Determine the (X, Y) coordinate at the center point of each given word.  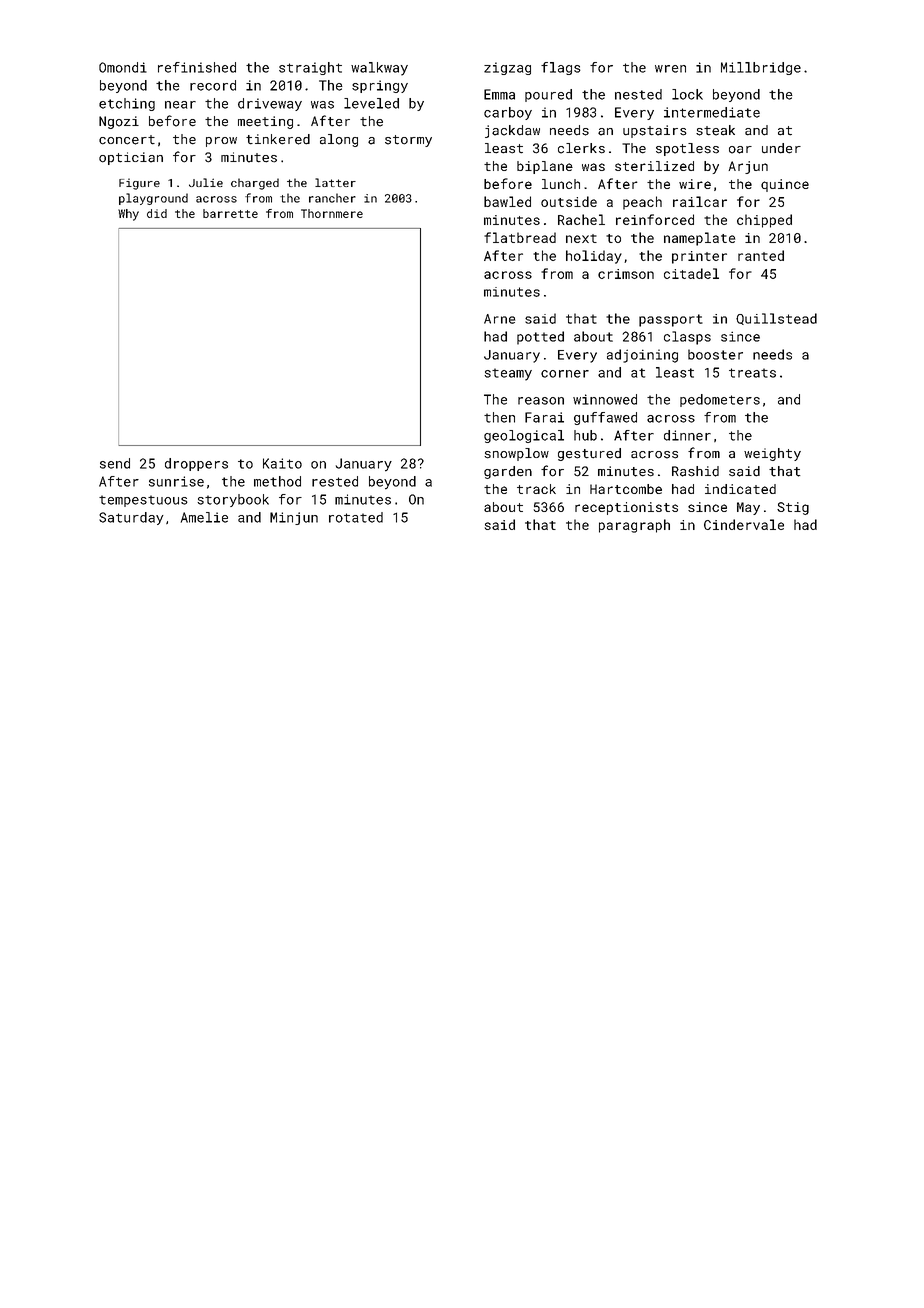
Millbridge (761, 68)
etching (127, 104)
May (748, 508)
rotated (356, 517)
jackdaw (512, 131)
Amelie (204, 517)
